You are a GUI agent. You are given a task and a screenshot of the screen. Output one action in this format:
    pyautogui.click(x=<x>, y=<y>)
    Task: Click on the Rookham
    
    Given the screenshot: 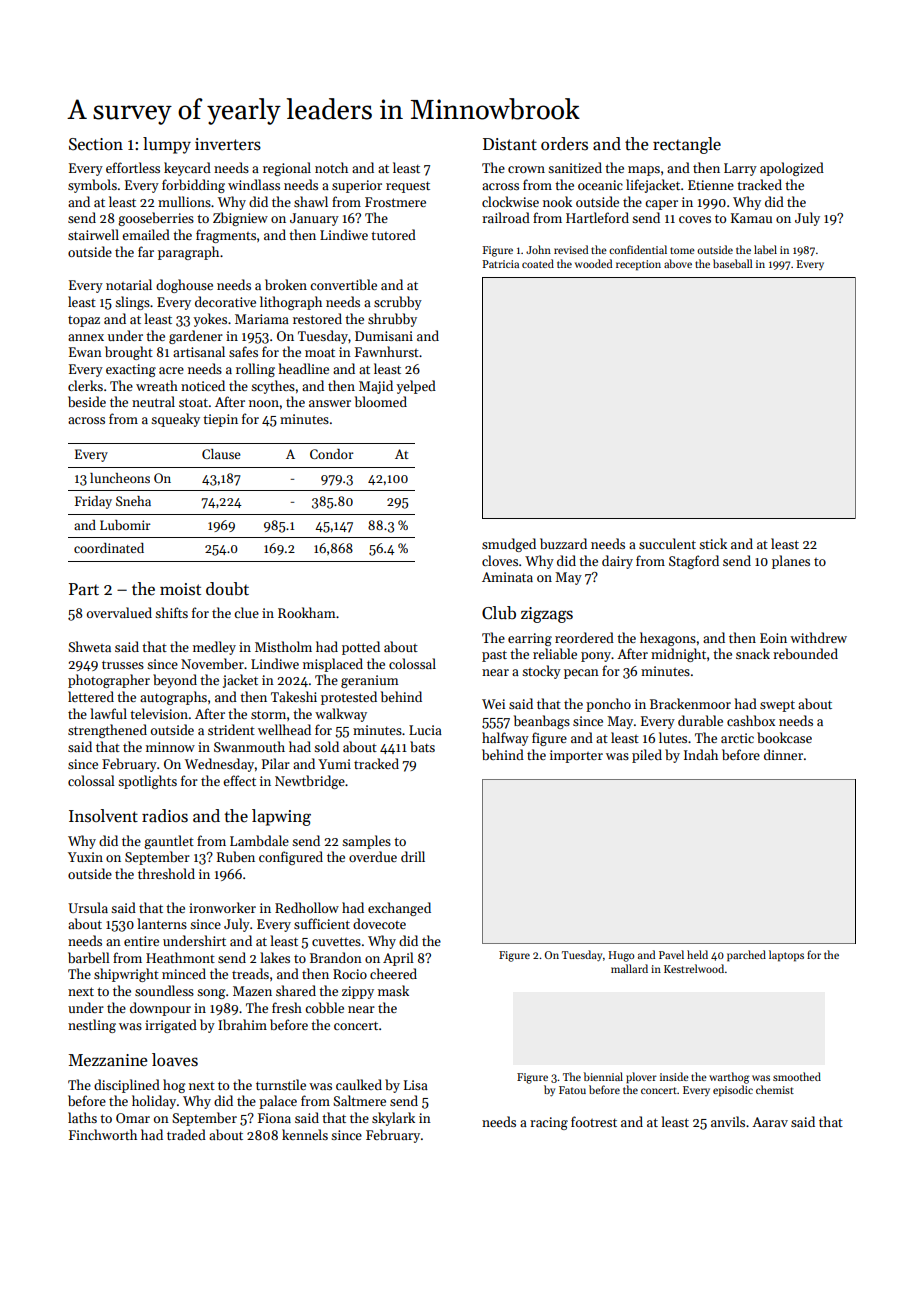 What is the action you would take?
    pyautogui.click(x=307, y=612)
